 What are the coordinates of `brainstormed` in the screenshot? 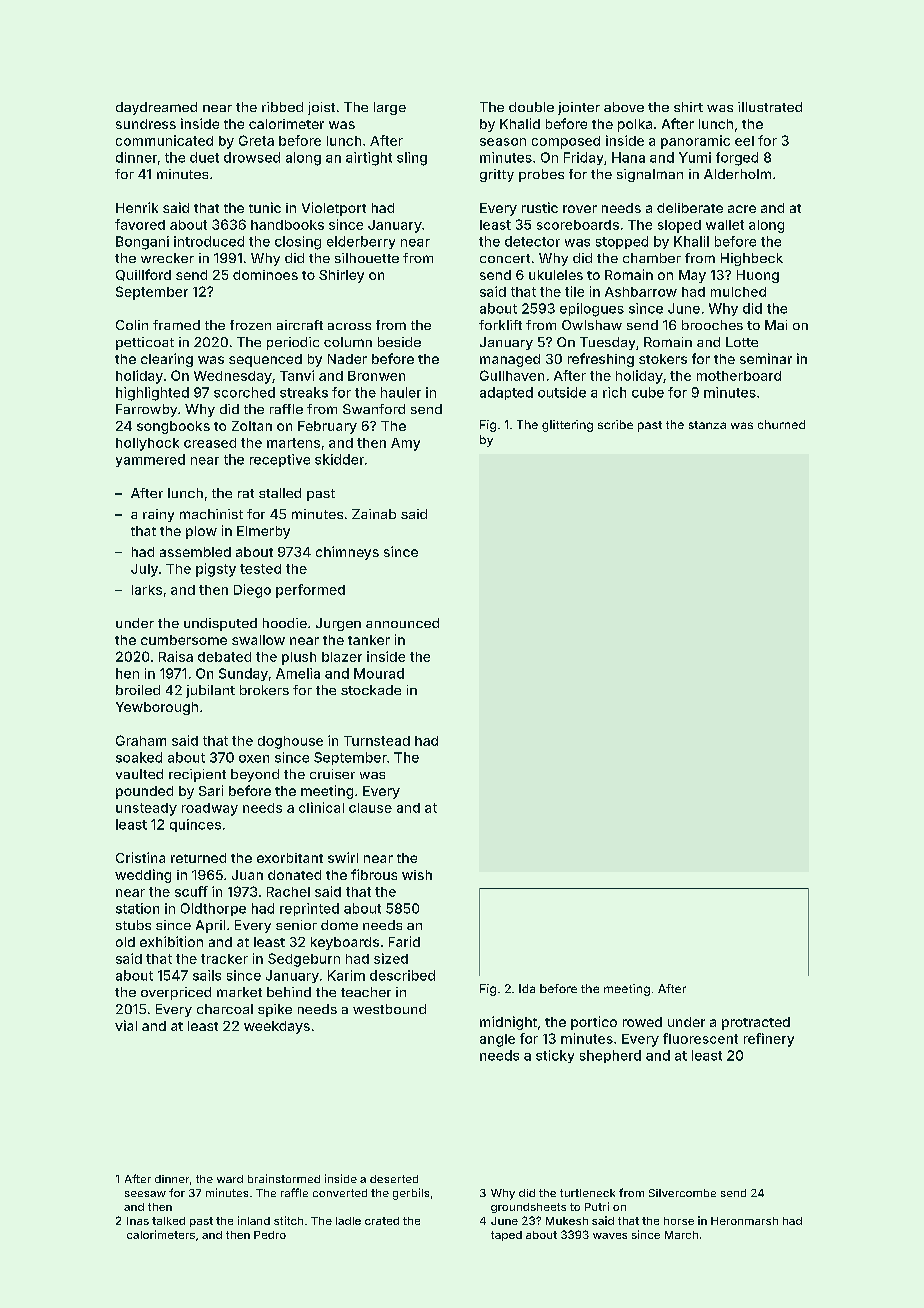 It's located at (284, 1178).
